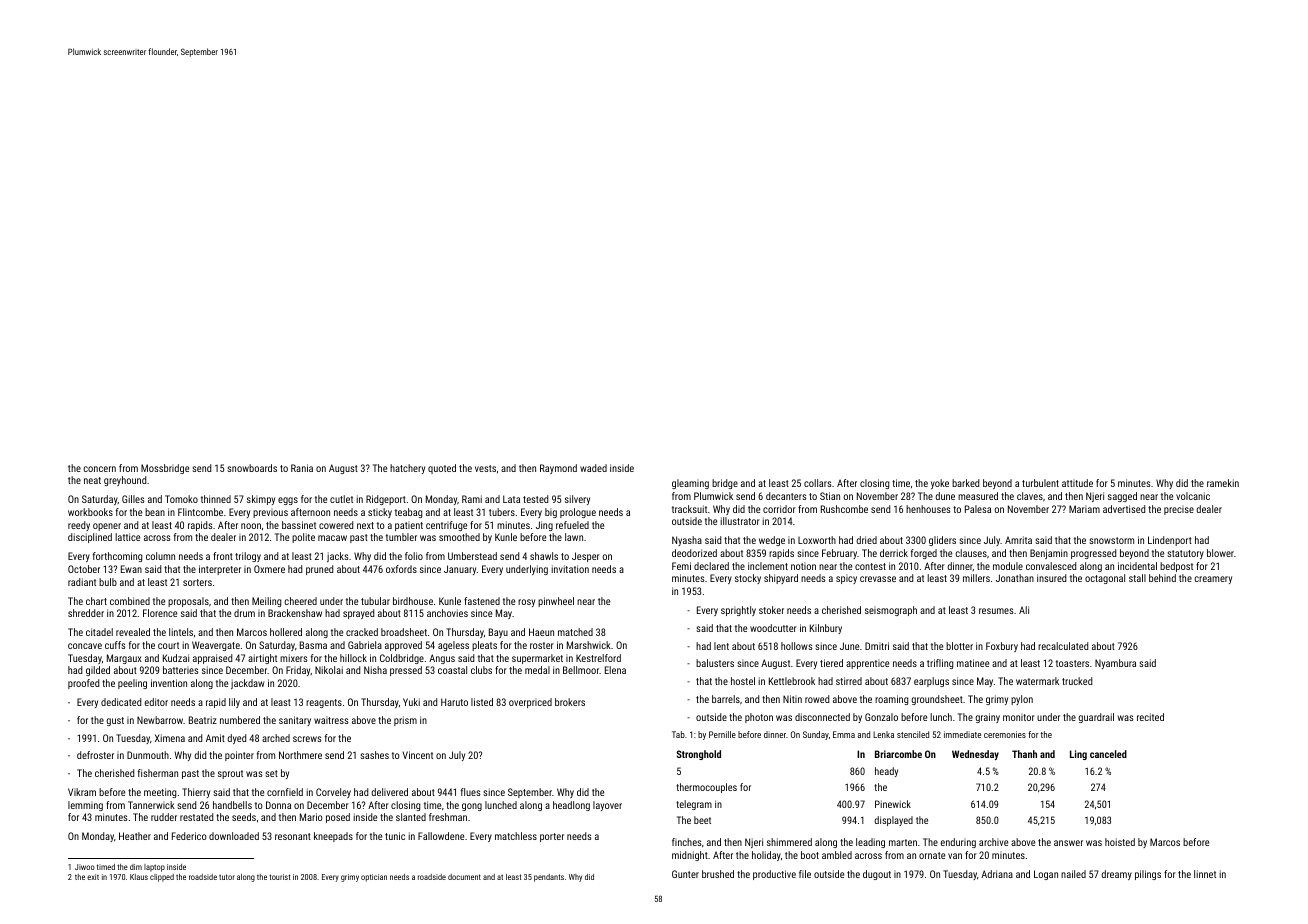 This screenshot has width=1308, height=924. What do you see at coordinates (196, 817) in the screenshot?
I see `restated` at bounding box center [196, 817].
